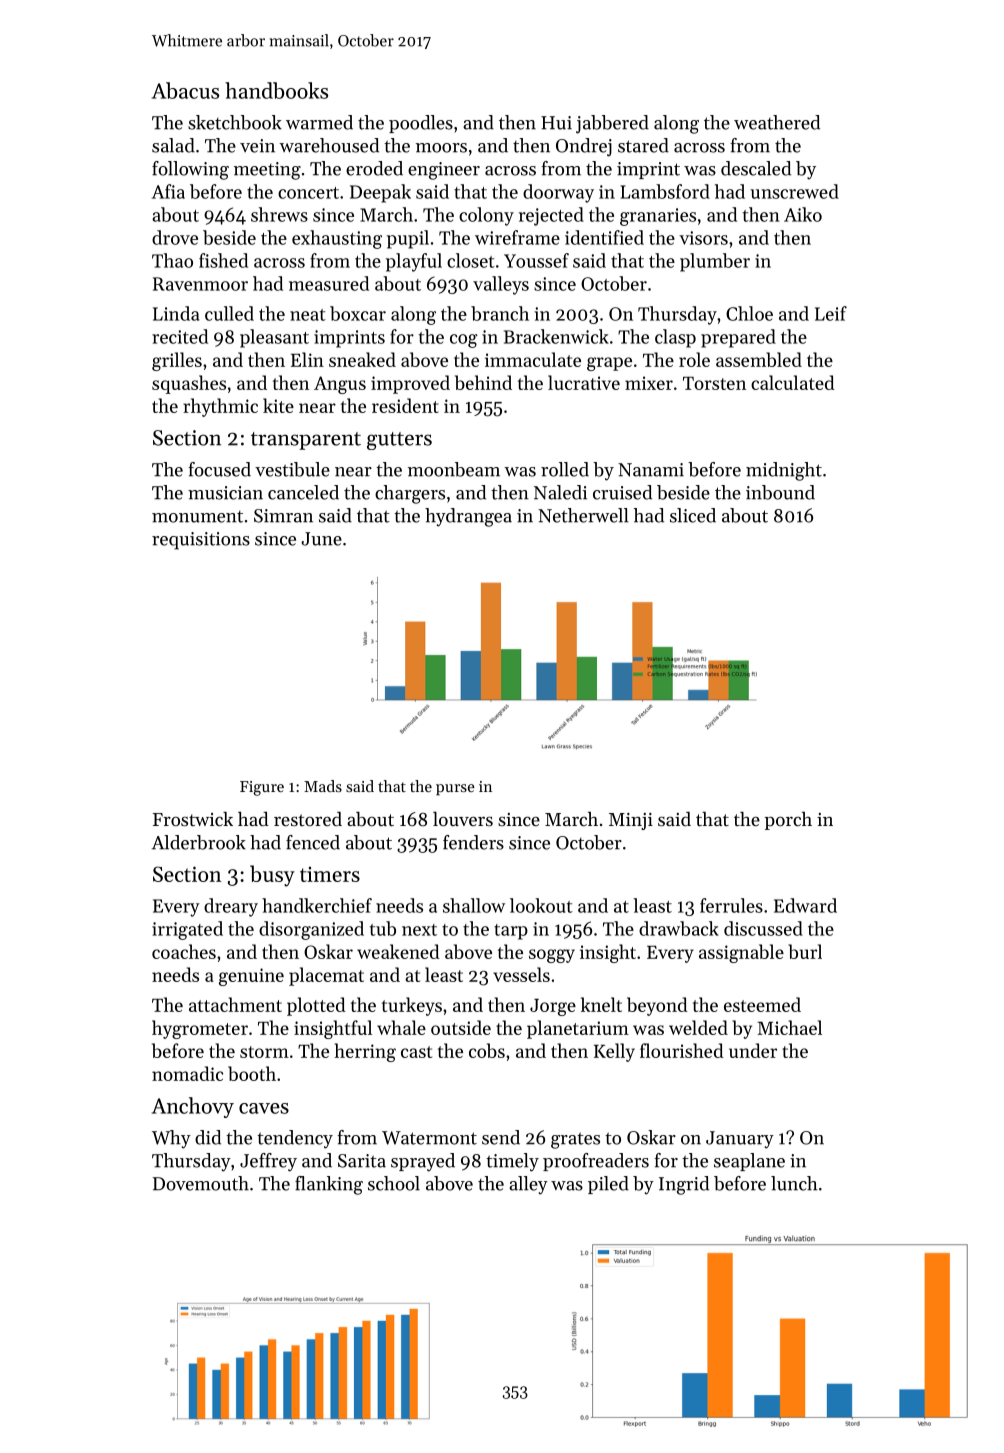  What do you see at coordinates (831, 313) in the document?
I see `Leif` at bounding box center [831, 313].
